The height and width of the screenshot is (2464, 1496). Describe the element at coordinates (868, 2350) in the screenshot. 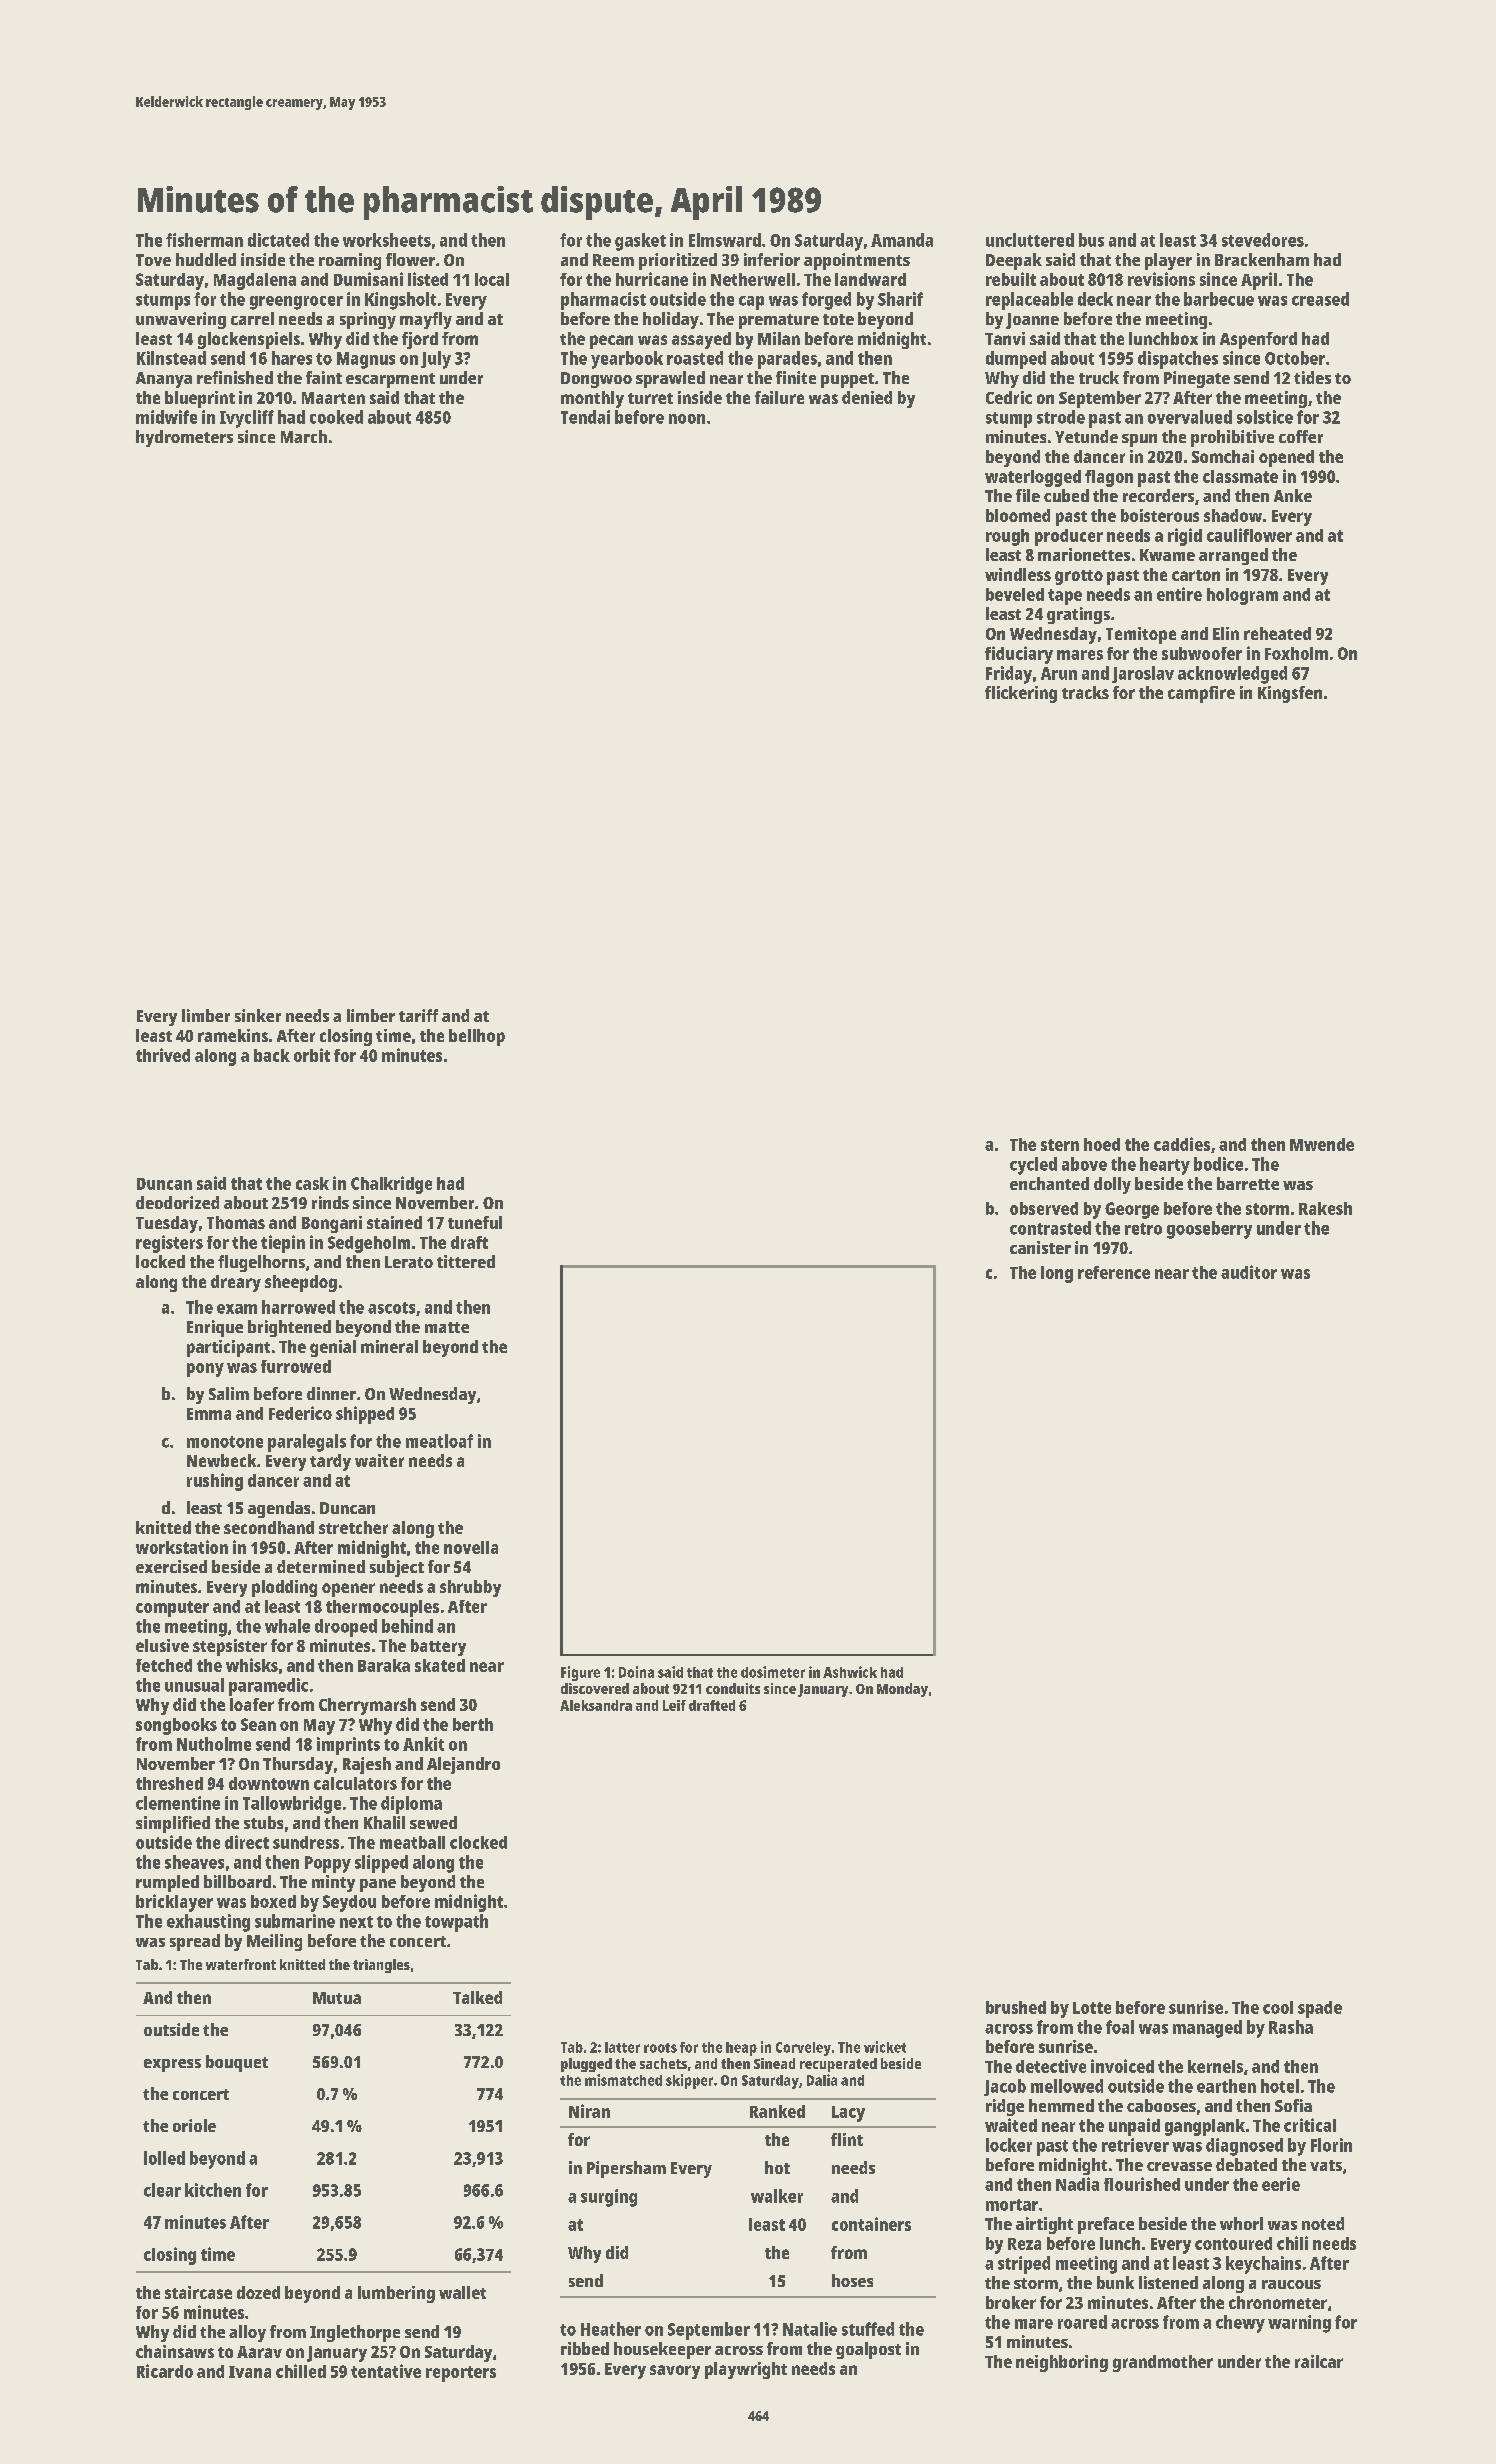

I see `goalpost` at that location.
